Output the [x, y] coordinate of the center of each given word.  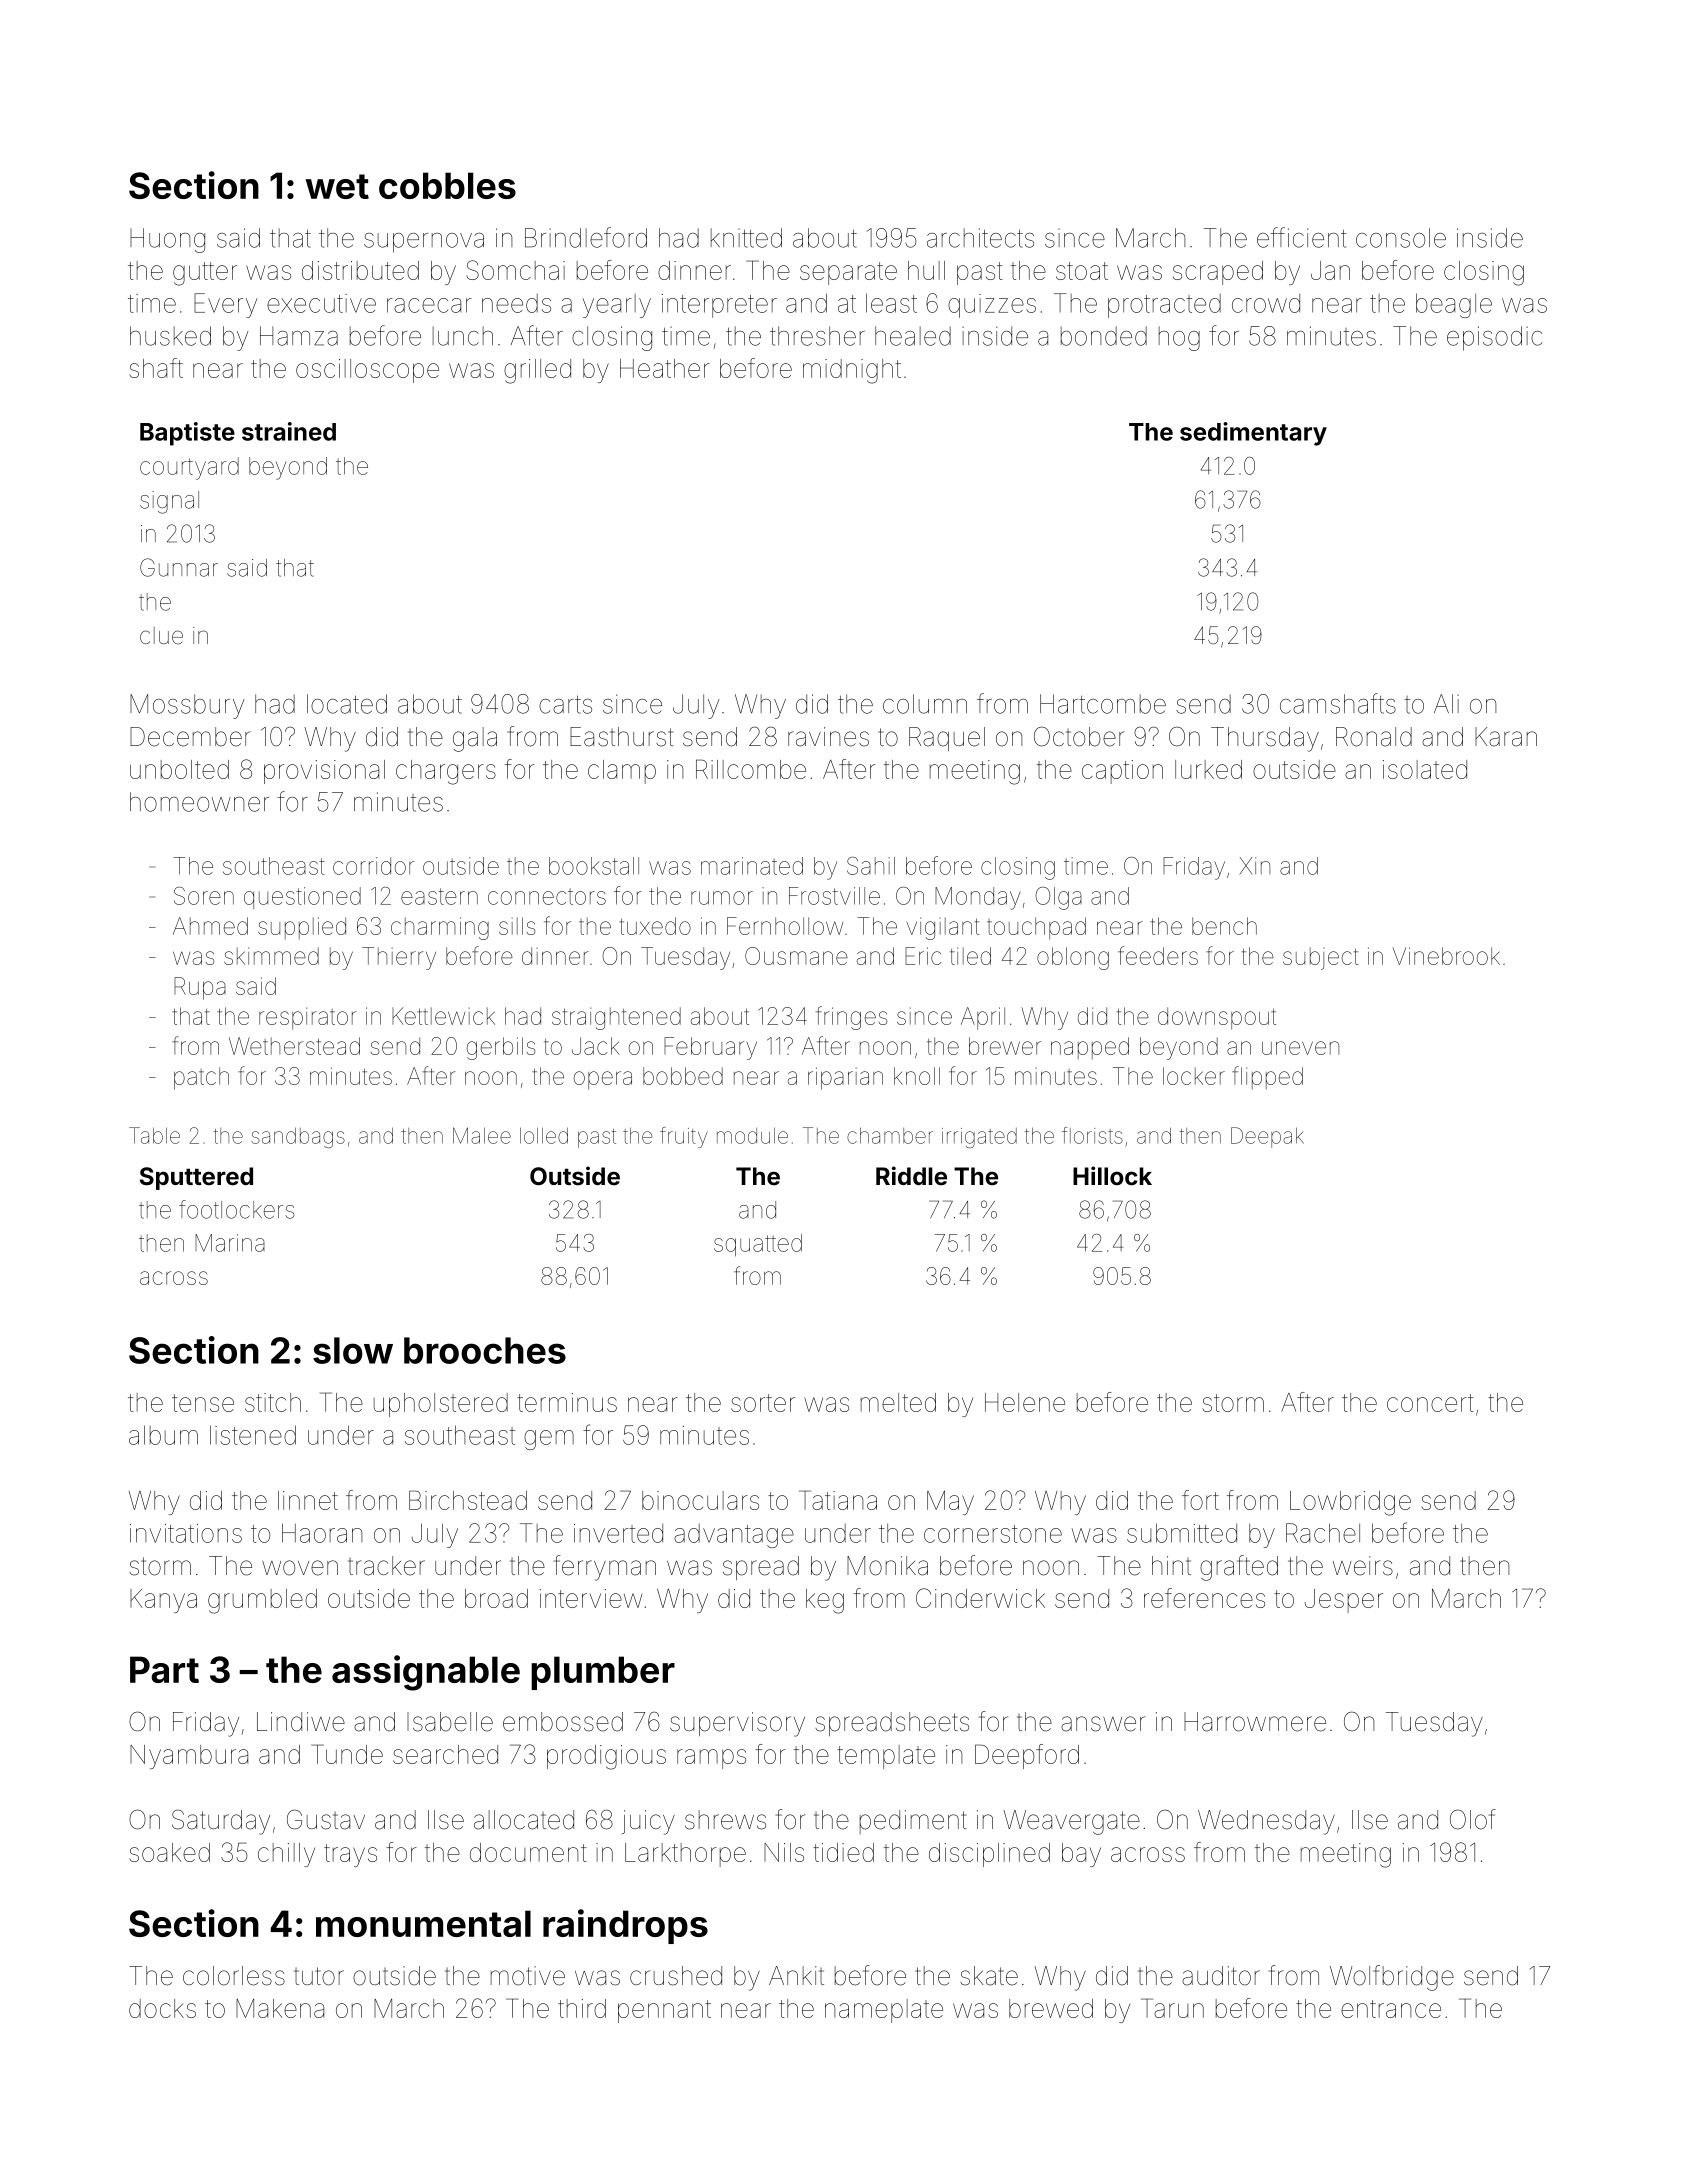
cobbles [447, 185]
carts [565, 705]
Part [164, 1669]
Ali [1446, 703]
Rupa [200, 988]
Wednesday [1266, 1822]
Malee [482, 1135]
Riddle [911, 1176]
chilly [286, 1855]
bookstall [594, 866]
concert [1430, 1403]
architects [980, 238]
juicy [648, 1822]
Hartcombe [1103, 704]
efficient [1302, 237]
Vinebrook [1446, 956]
